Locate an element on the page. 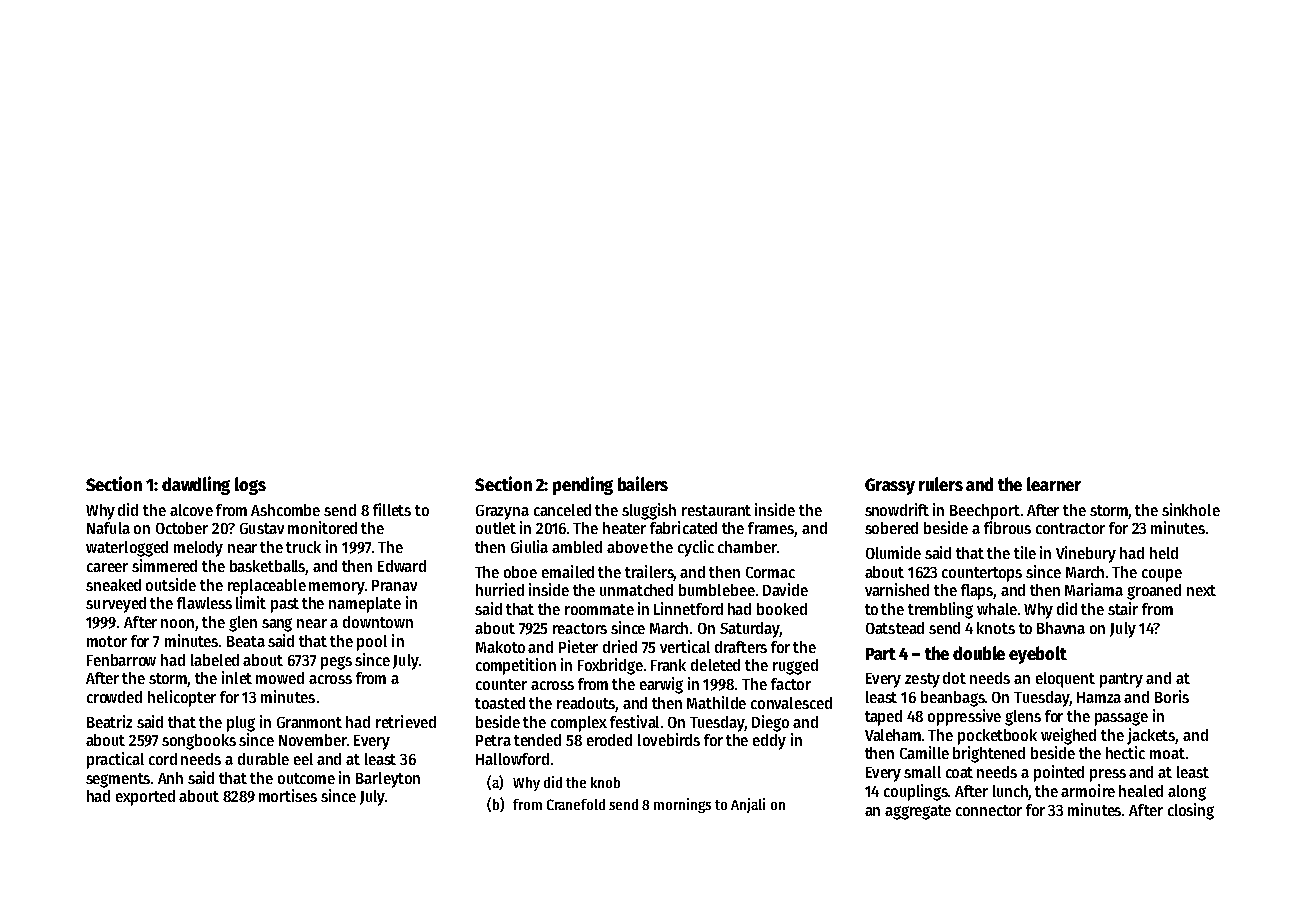  Diego is located at coordinates (770, 723).
